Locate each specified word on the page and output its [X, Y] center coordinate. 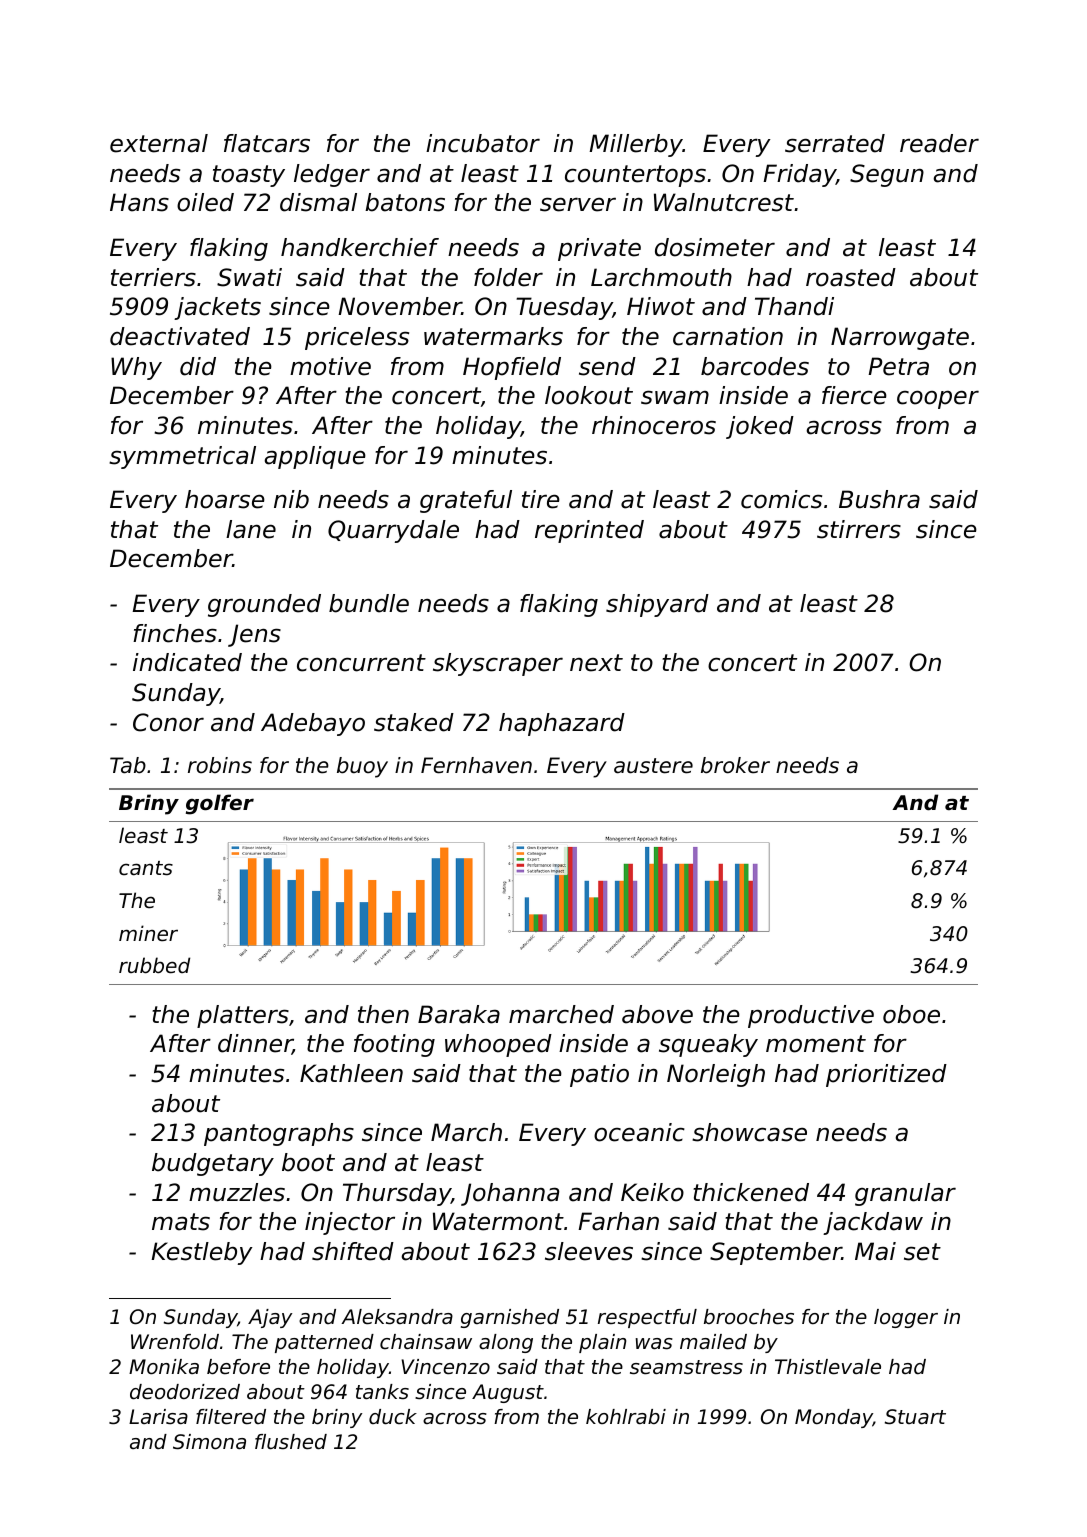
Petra [898, 366]
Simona [209, 1442]
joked [760, 427]
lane [251, 529]
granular [905, 1194]
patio [599, 1075]
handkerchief [360, 247]
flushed [291, 1442]
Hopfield [512, 368]
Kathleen [351, 1073]
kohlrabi [626, 1416]
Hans [139, 202]
